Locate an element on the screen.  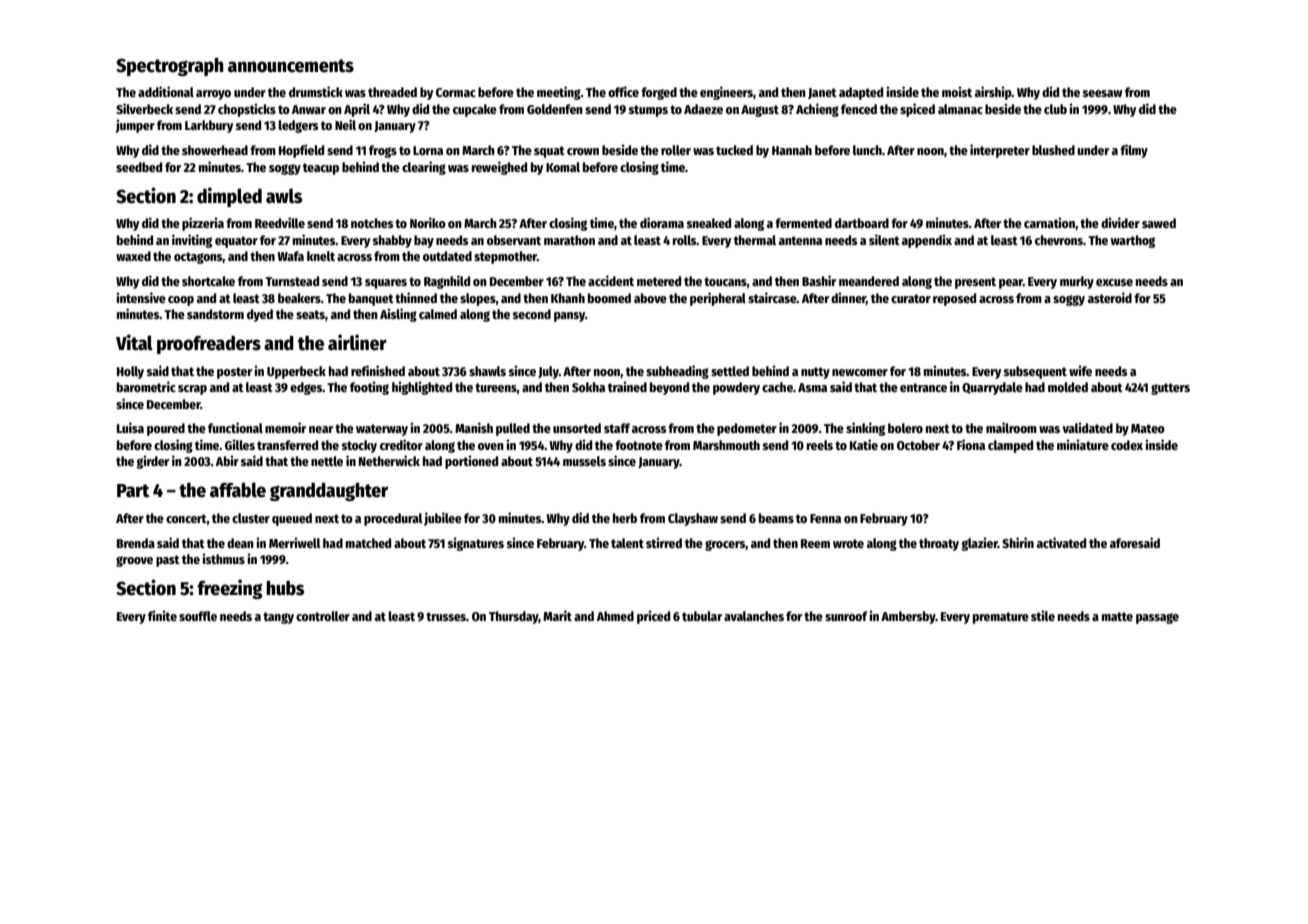
trusses is located at coordinates (446, 616).
